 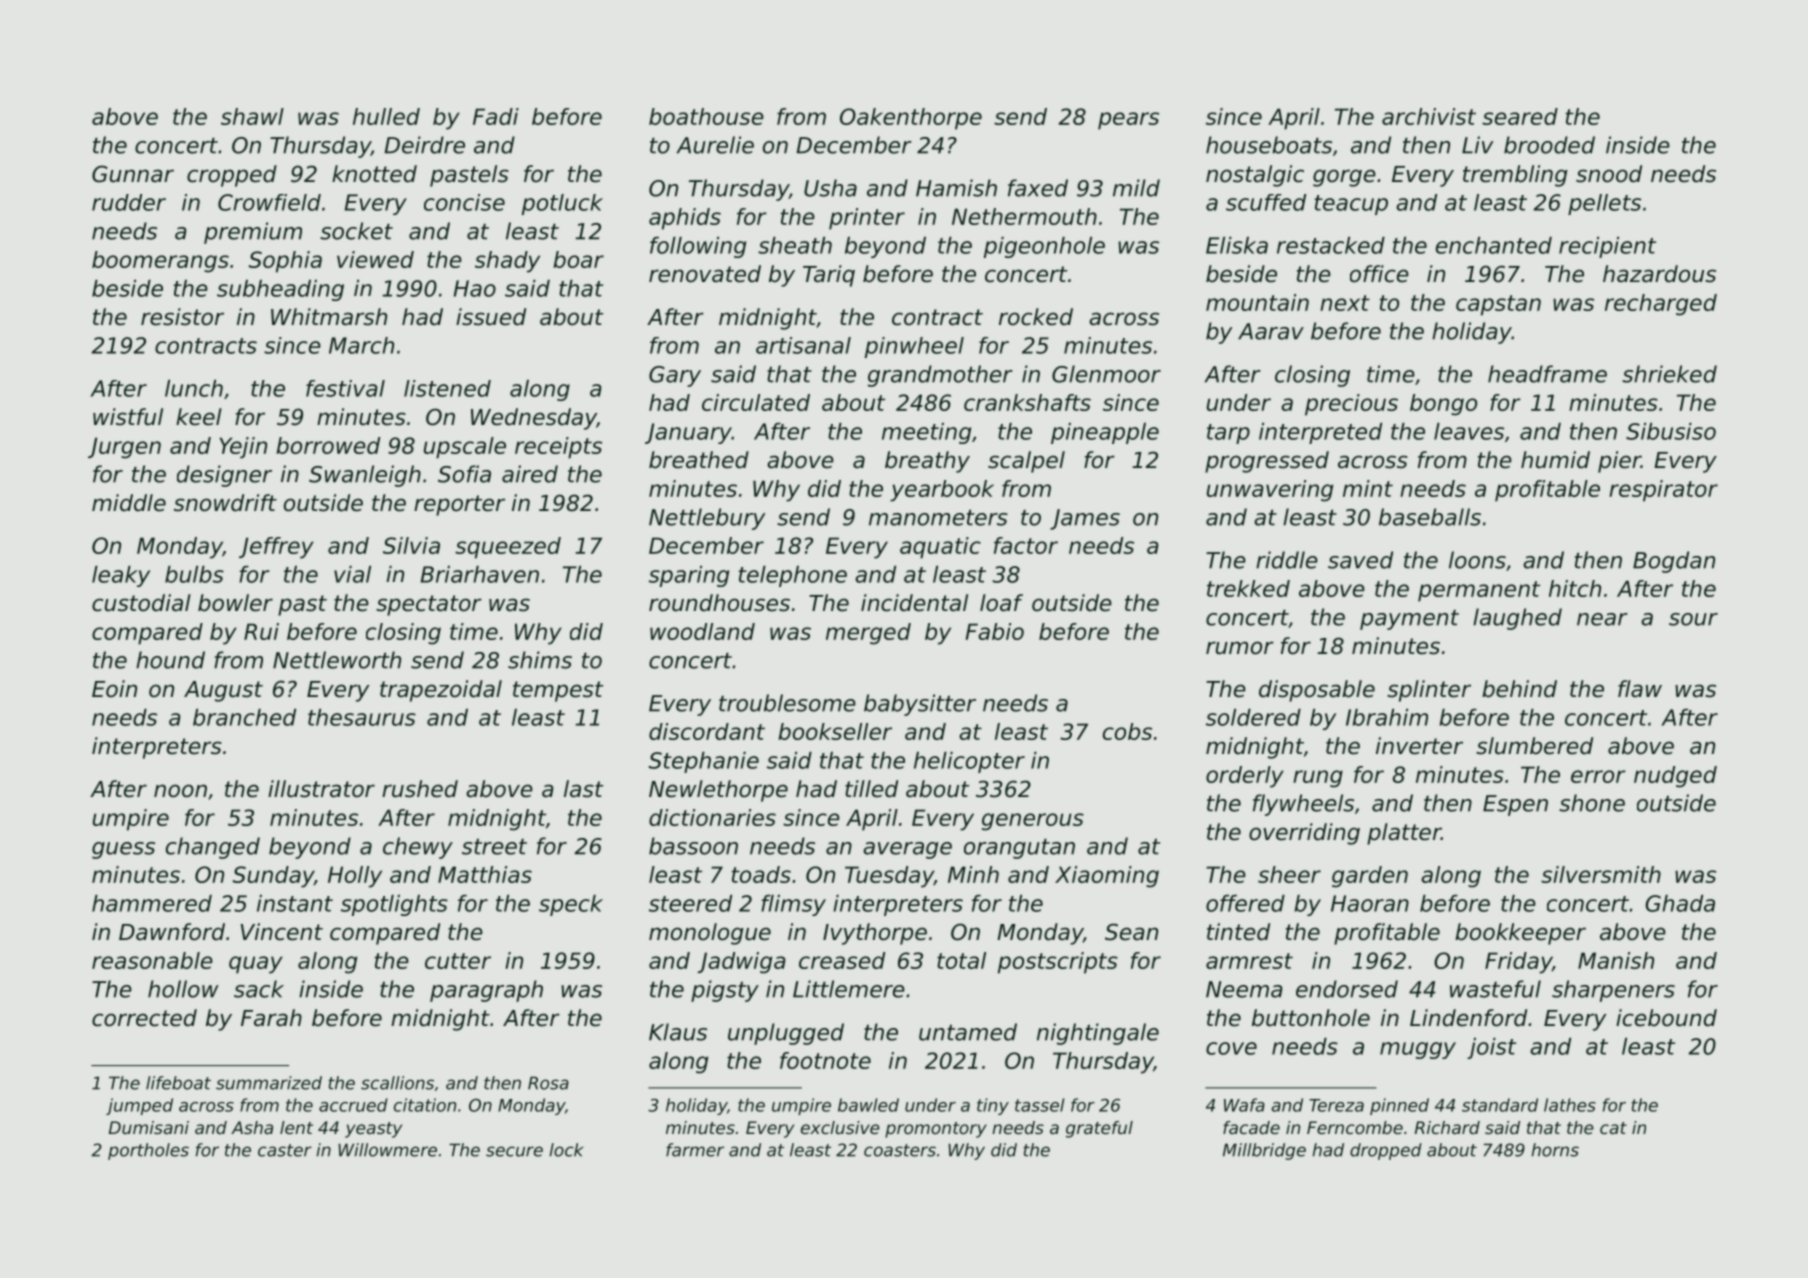 I want to click on shawl, so click(x=252, y=116).
